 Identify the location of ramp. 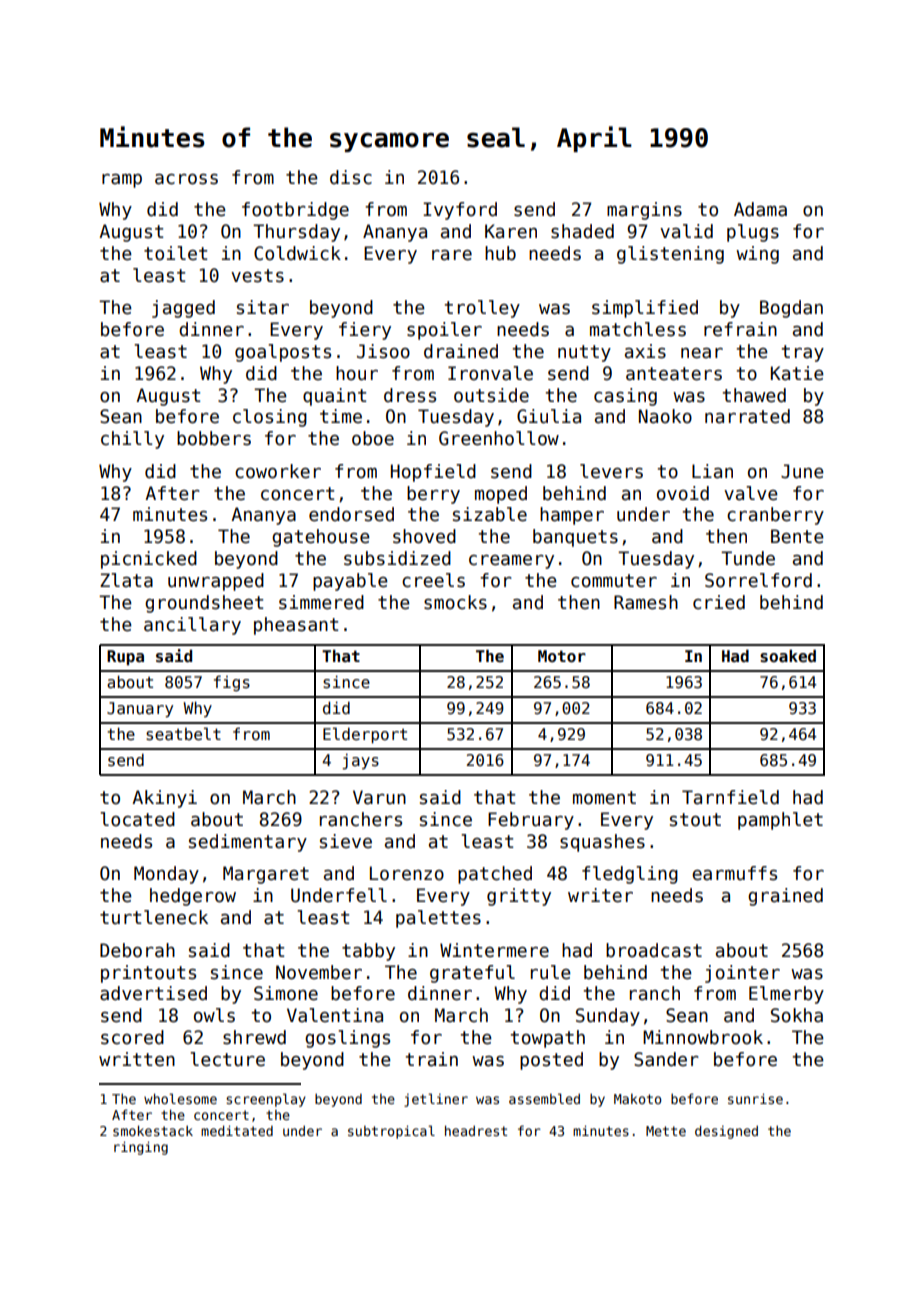
(122, 181).
